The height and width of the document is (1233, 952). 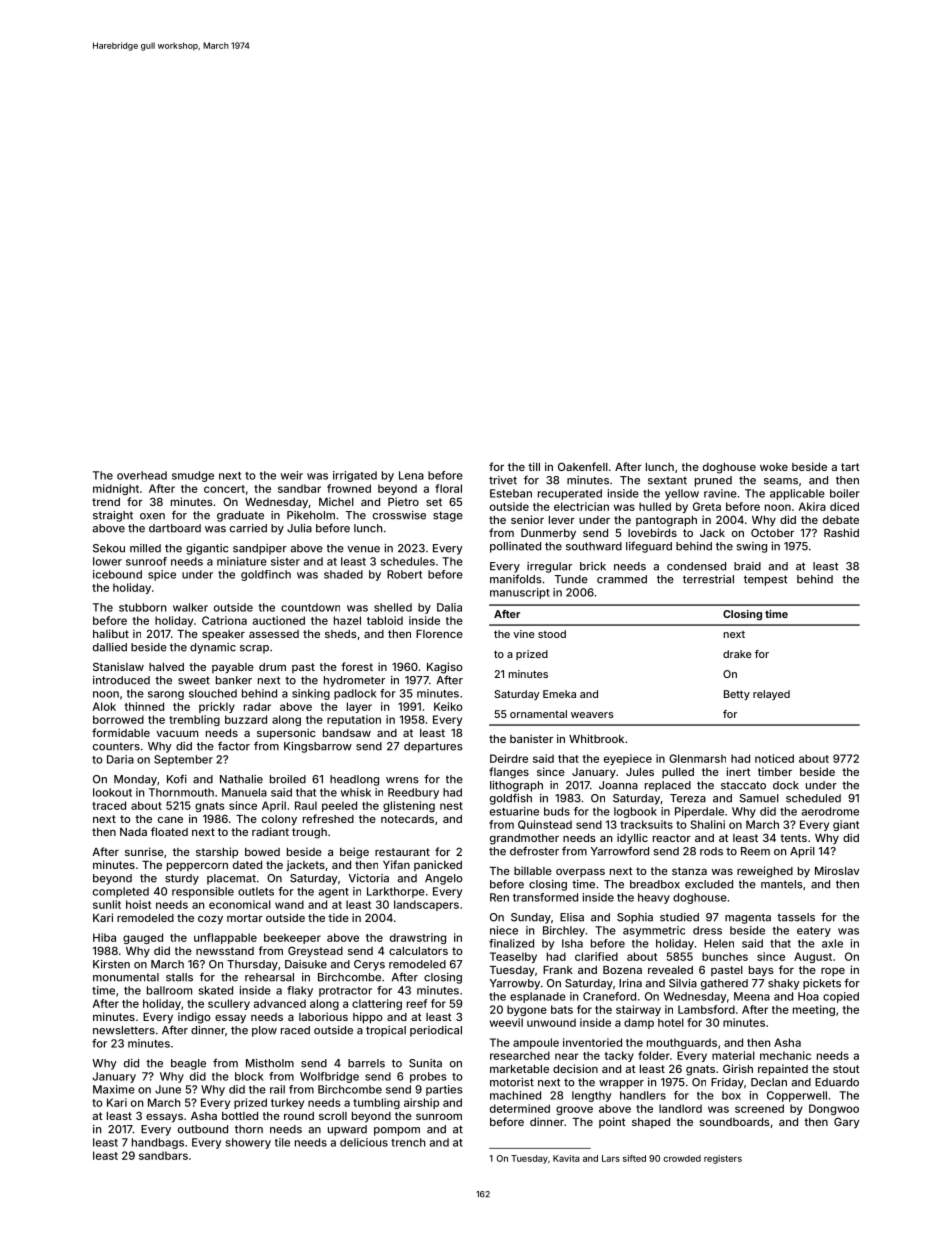 I want to click on pollinated, so click(x=515, y=547).
